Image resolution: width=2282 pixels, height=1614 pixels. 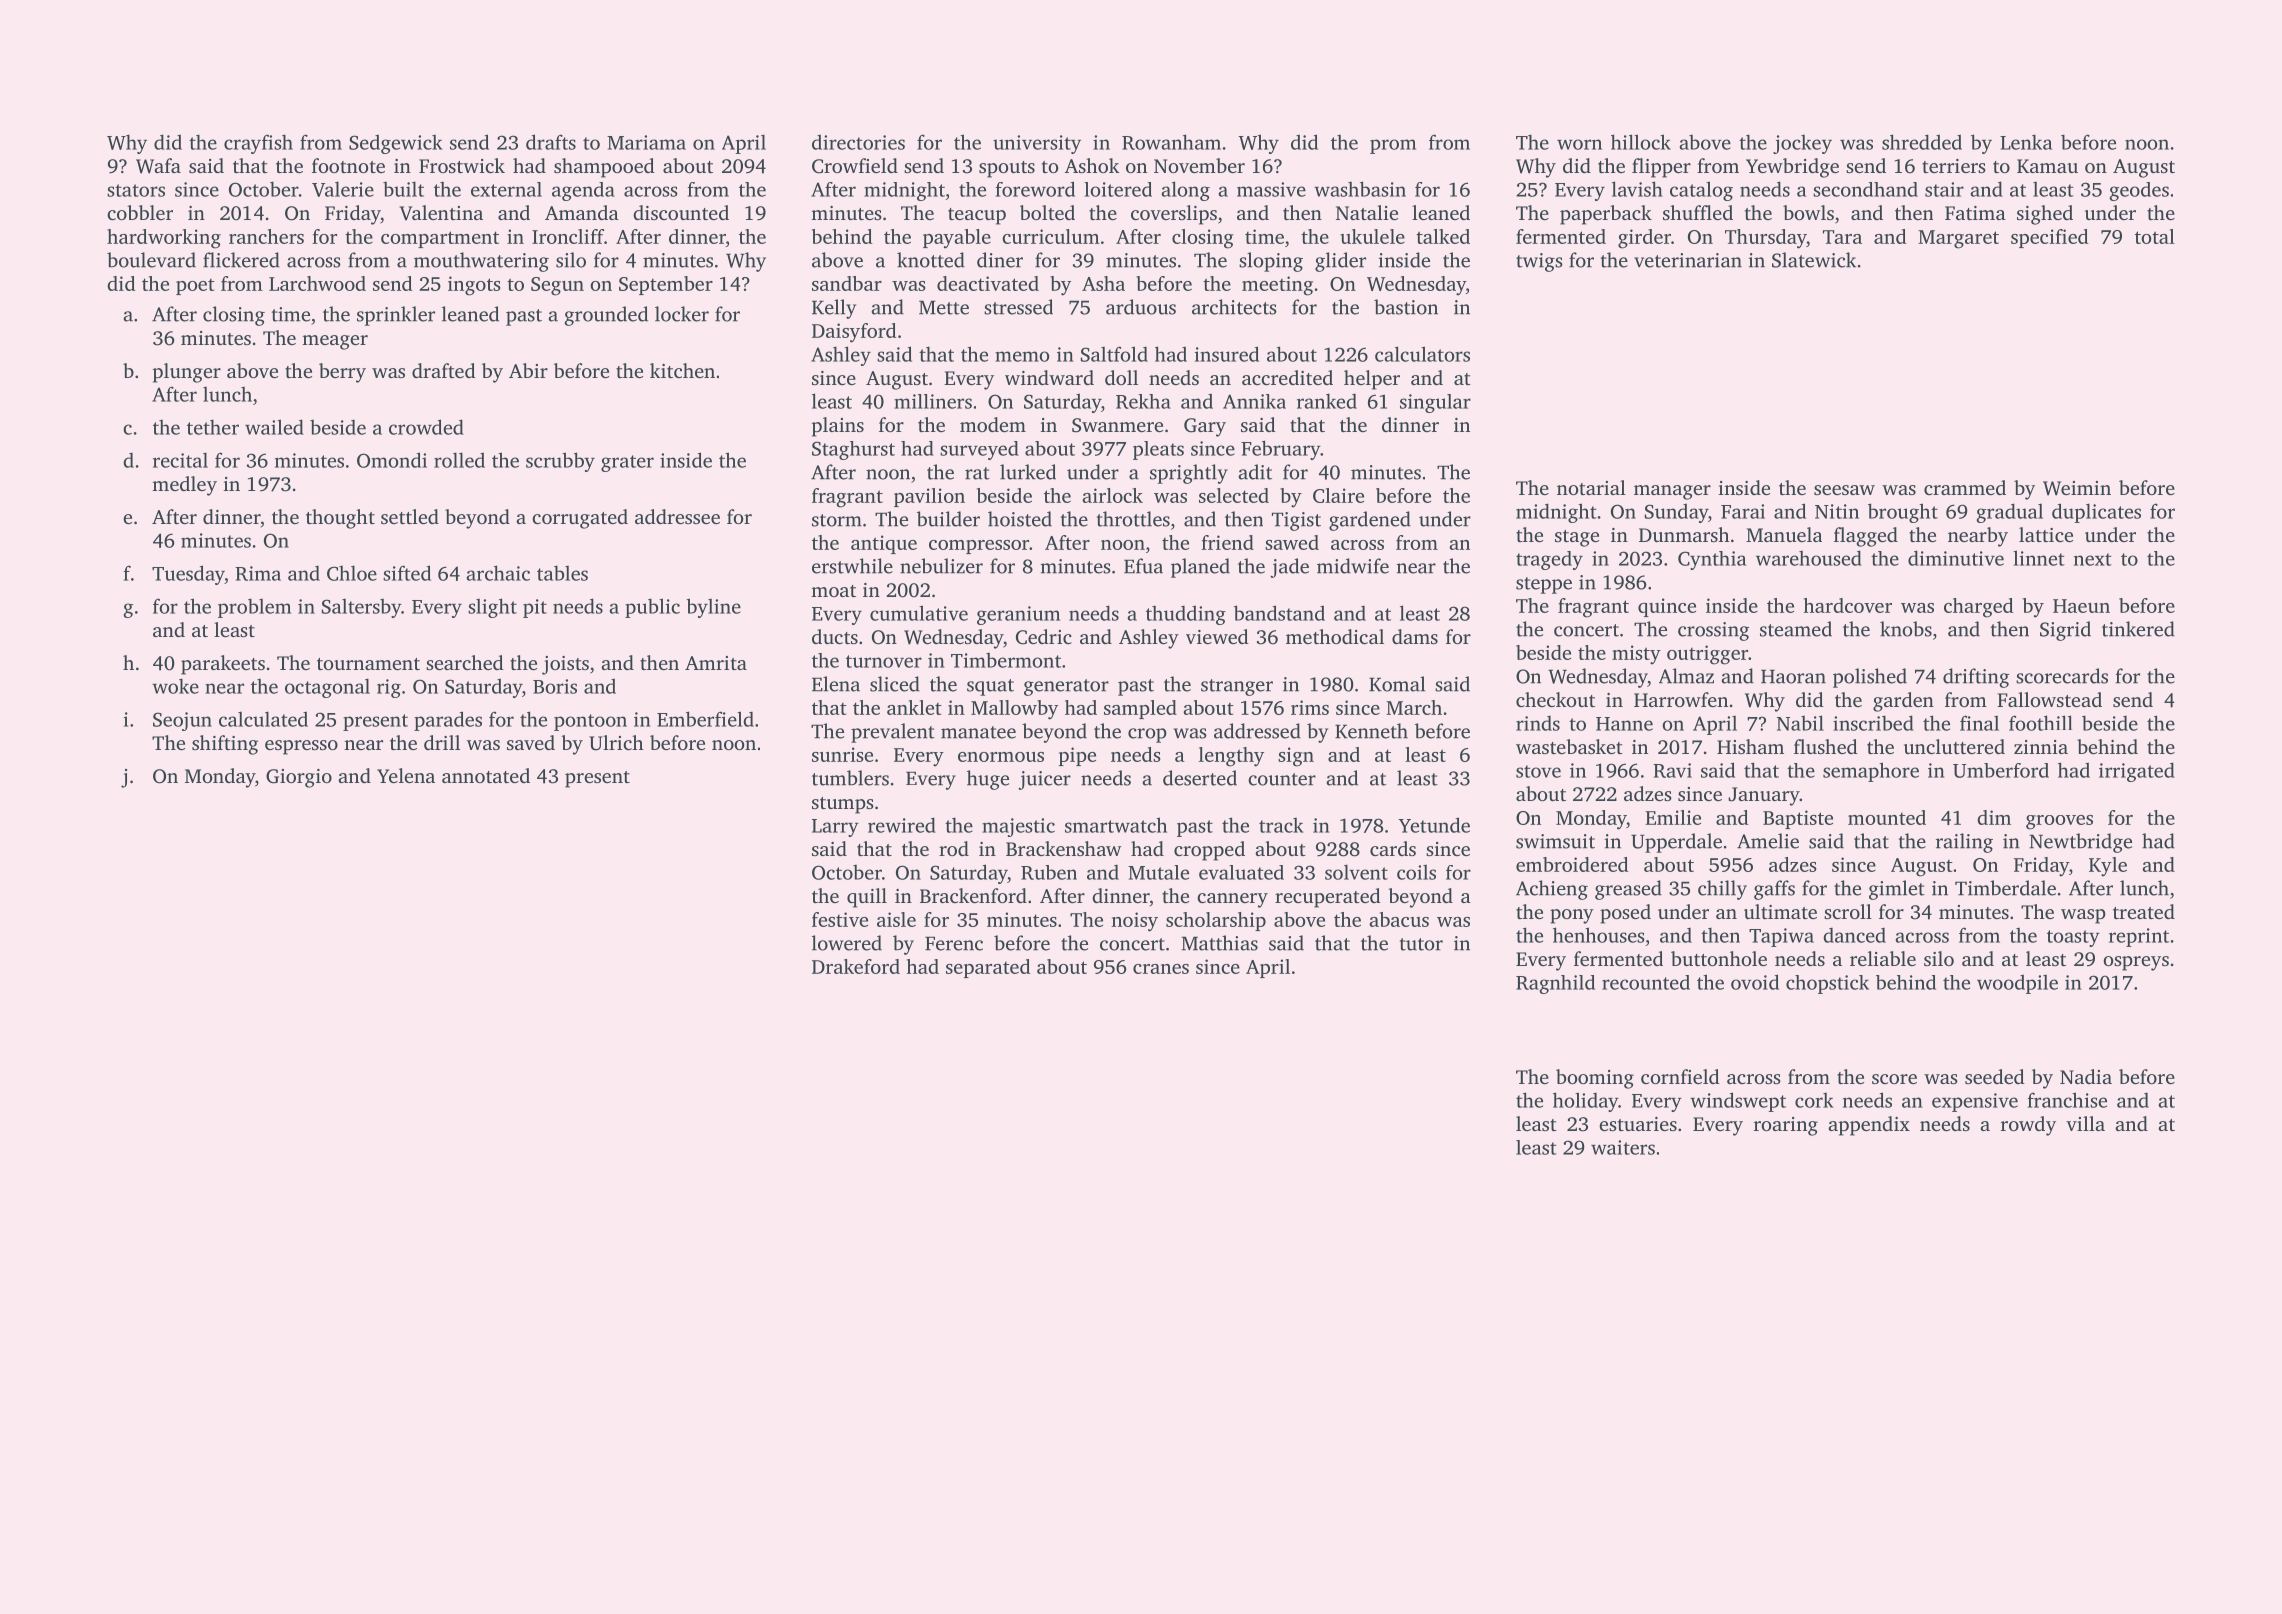 What do you see at coordinates (1577, 538) in the screenshot?
I see `stage` at bounding box center [1577, 538].
